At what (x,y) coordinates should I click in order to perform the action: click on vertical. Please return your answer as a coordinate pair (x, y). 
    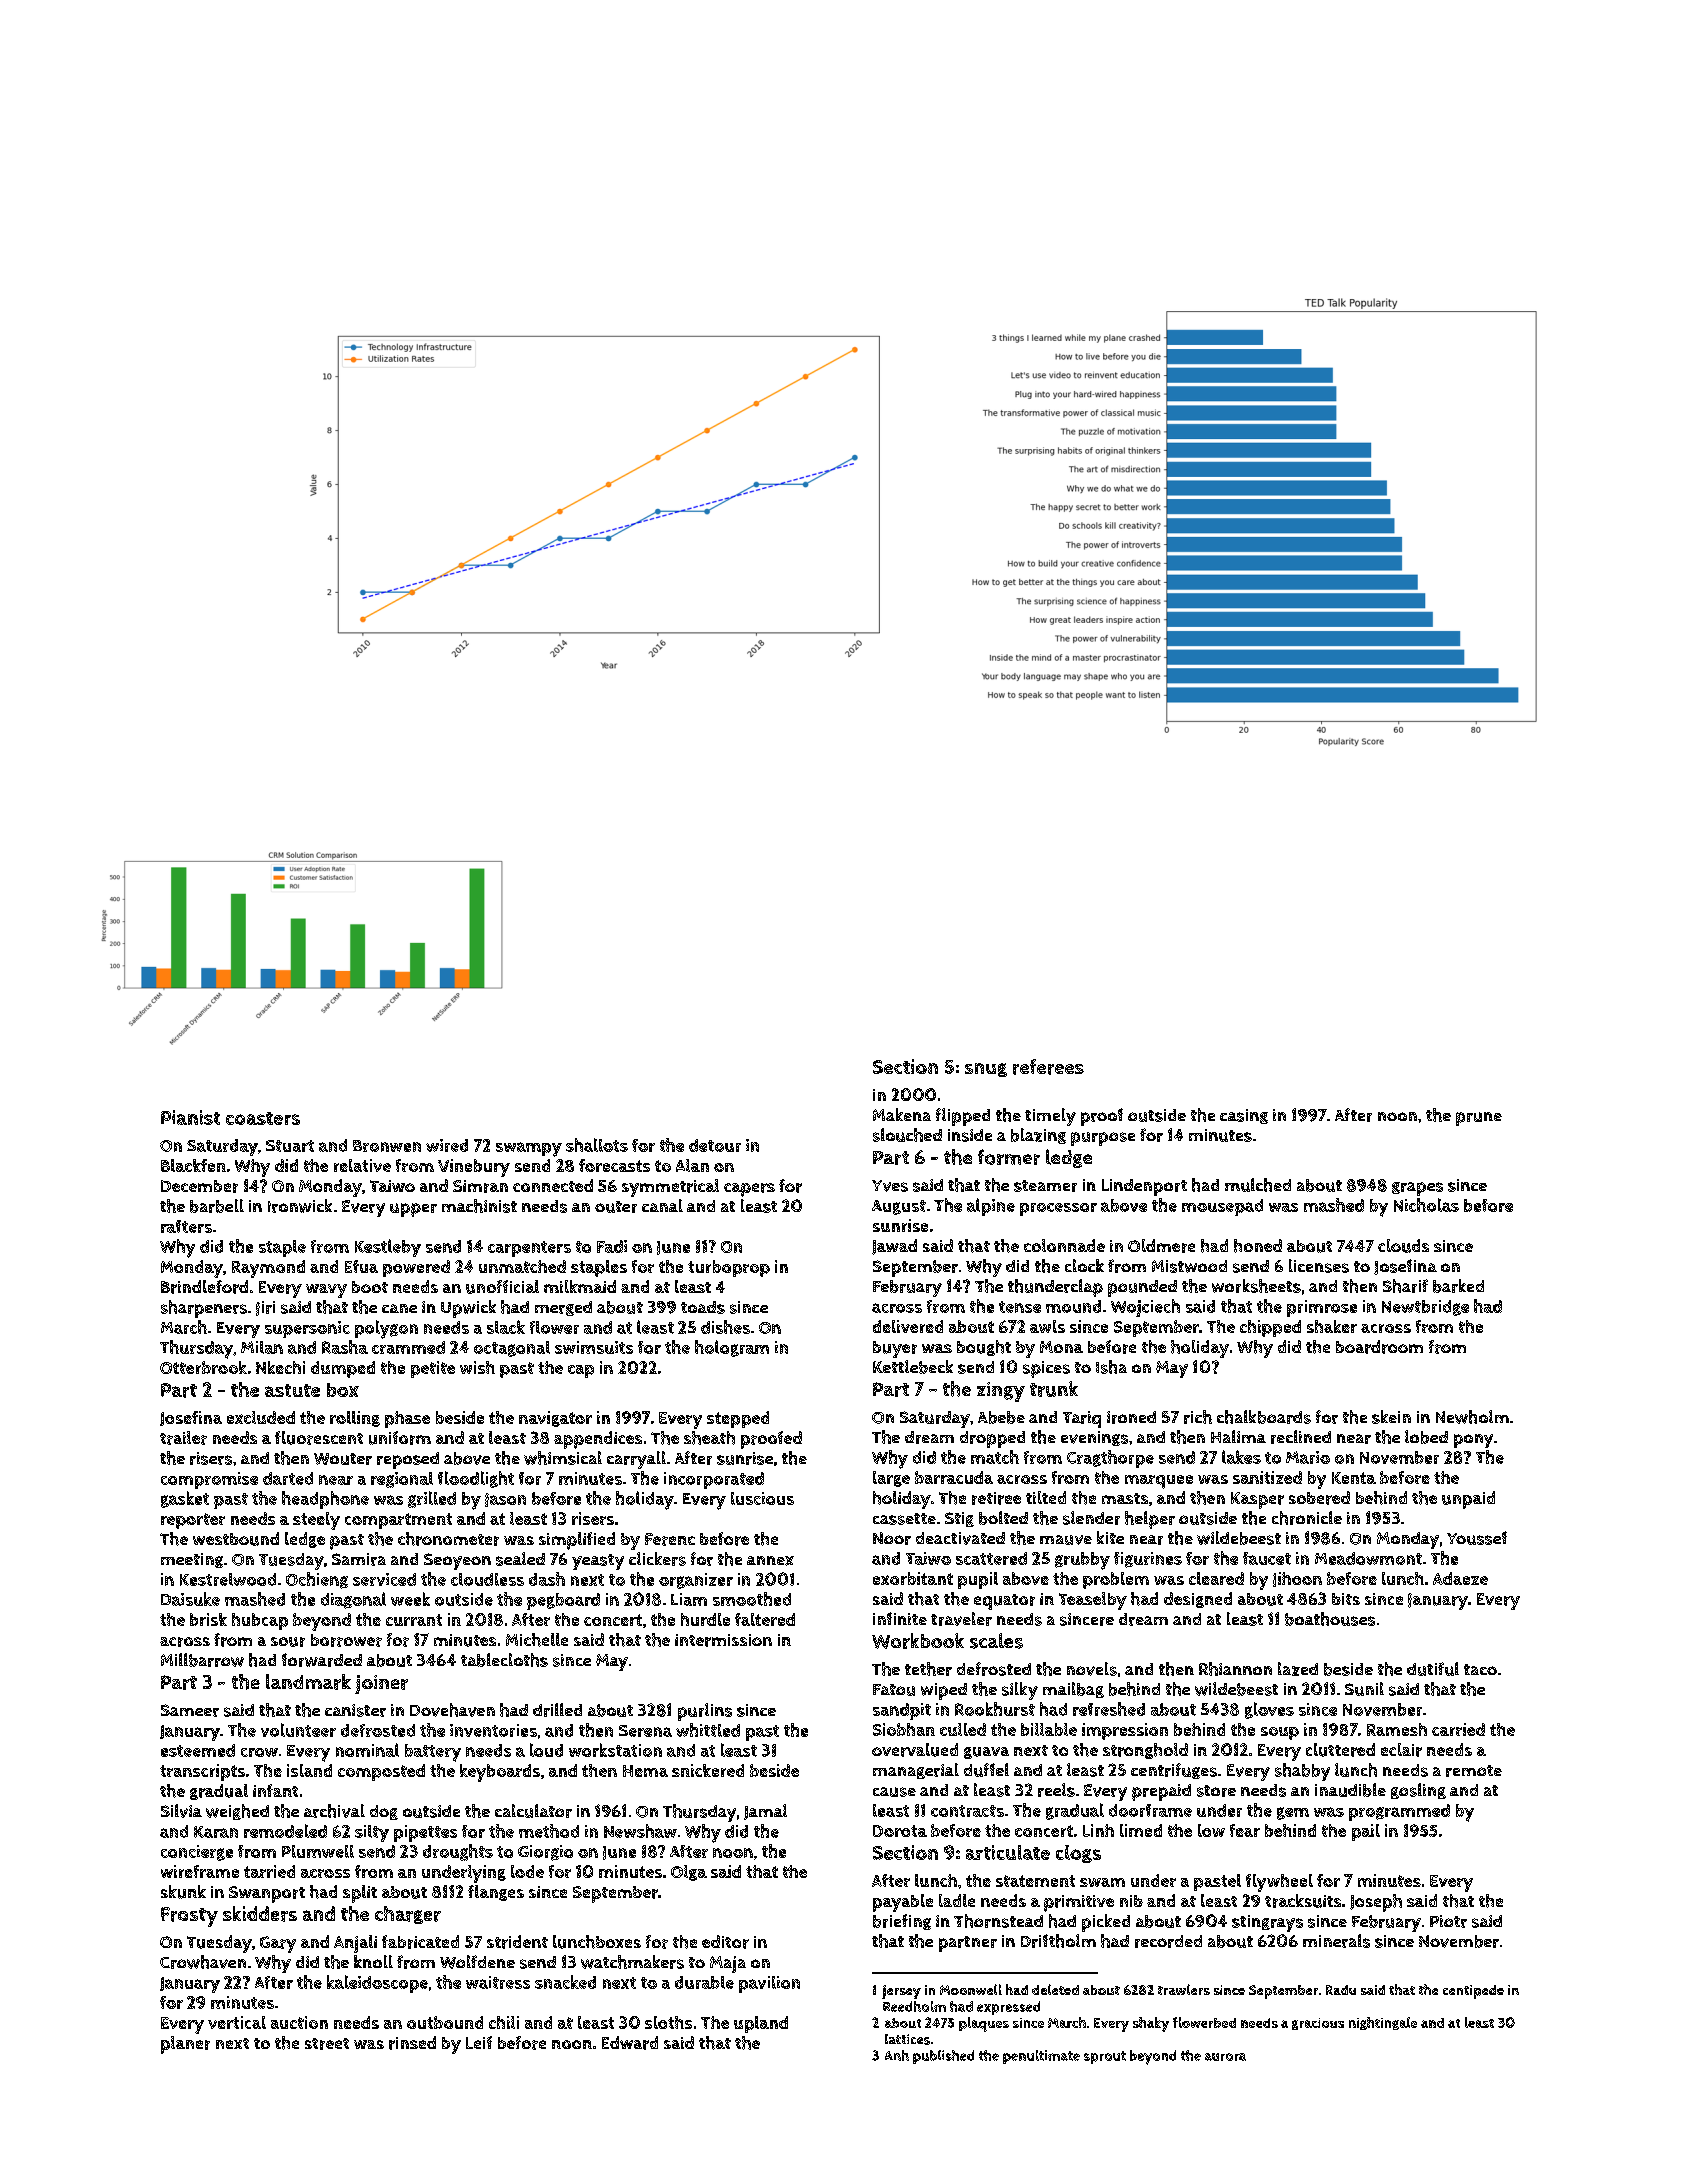
    Looking at the image, I should click on (237, 2022).
